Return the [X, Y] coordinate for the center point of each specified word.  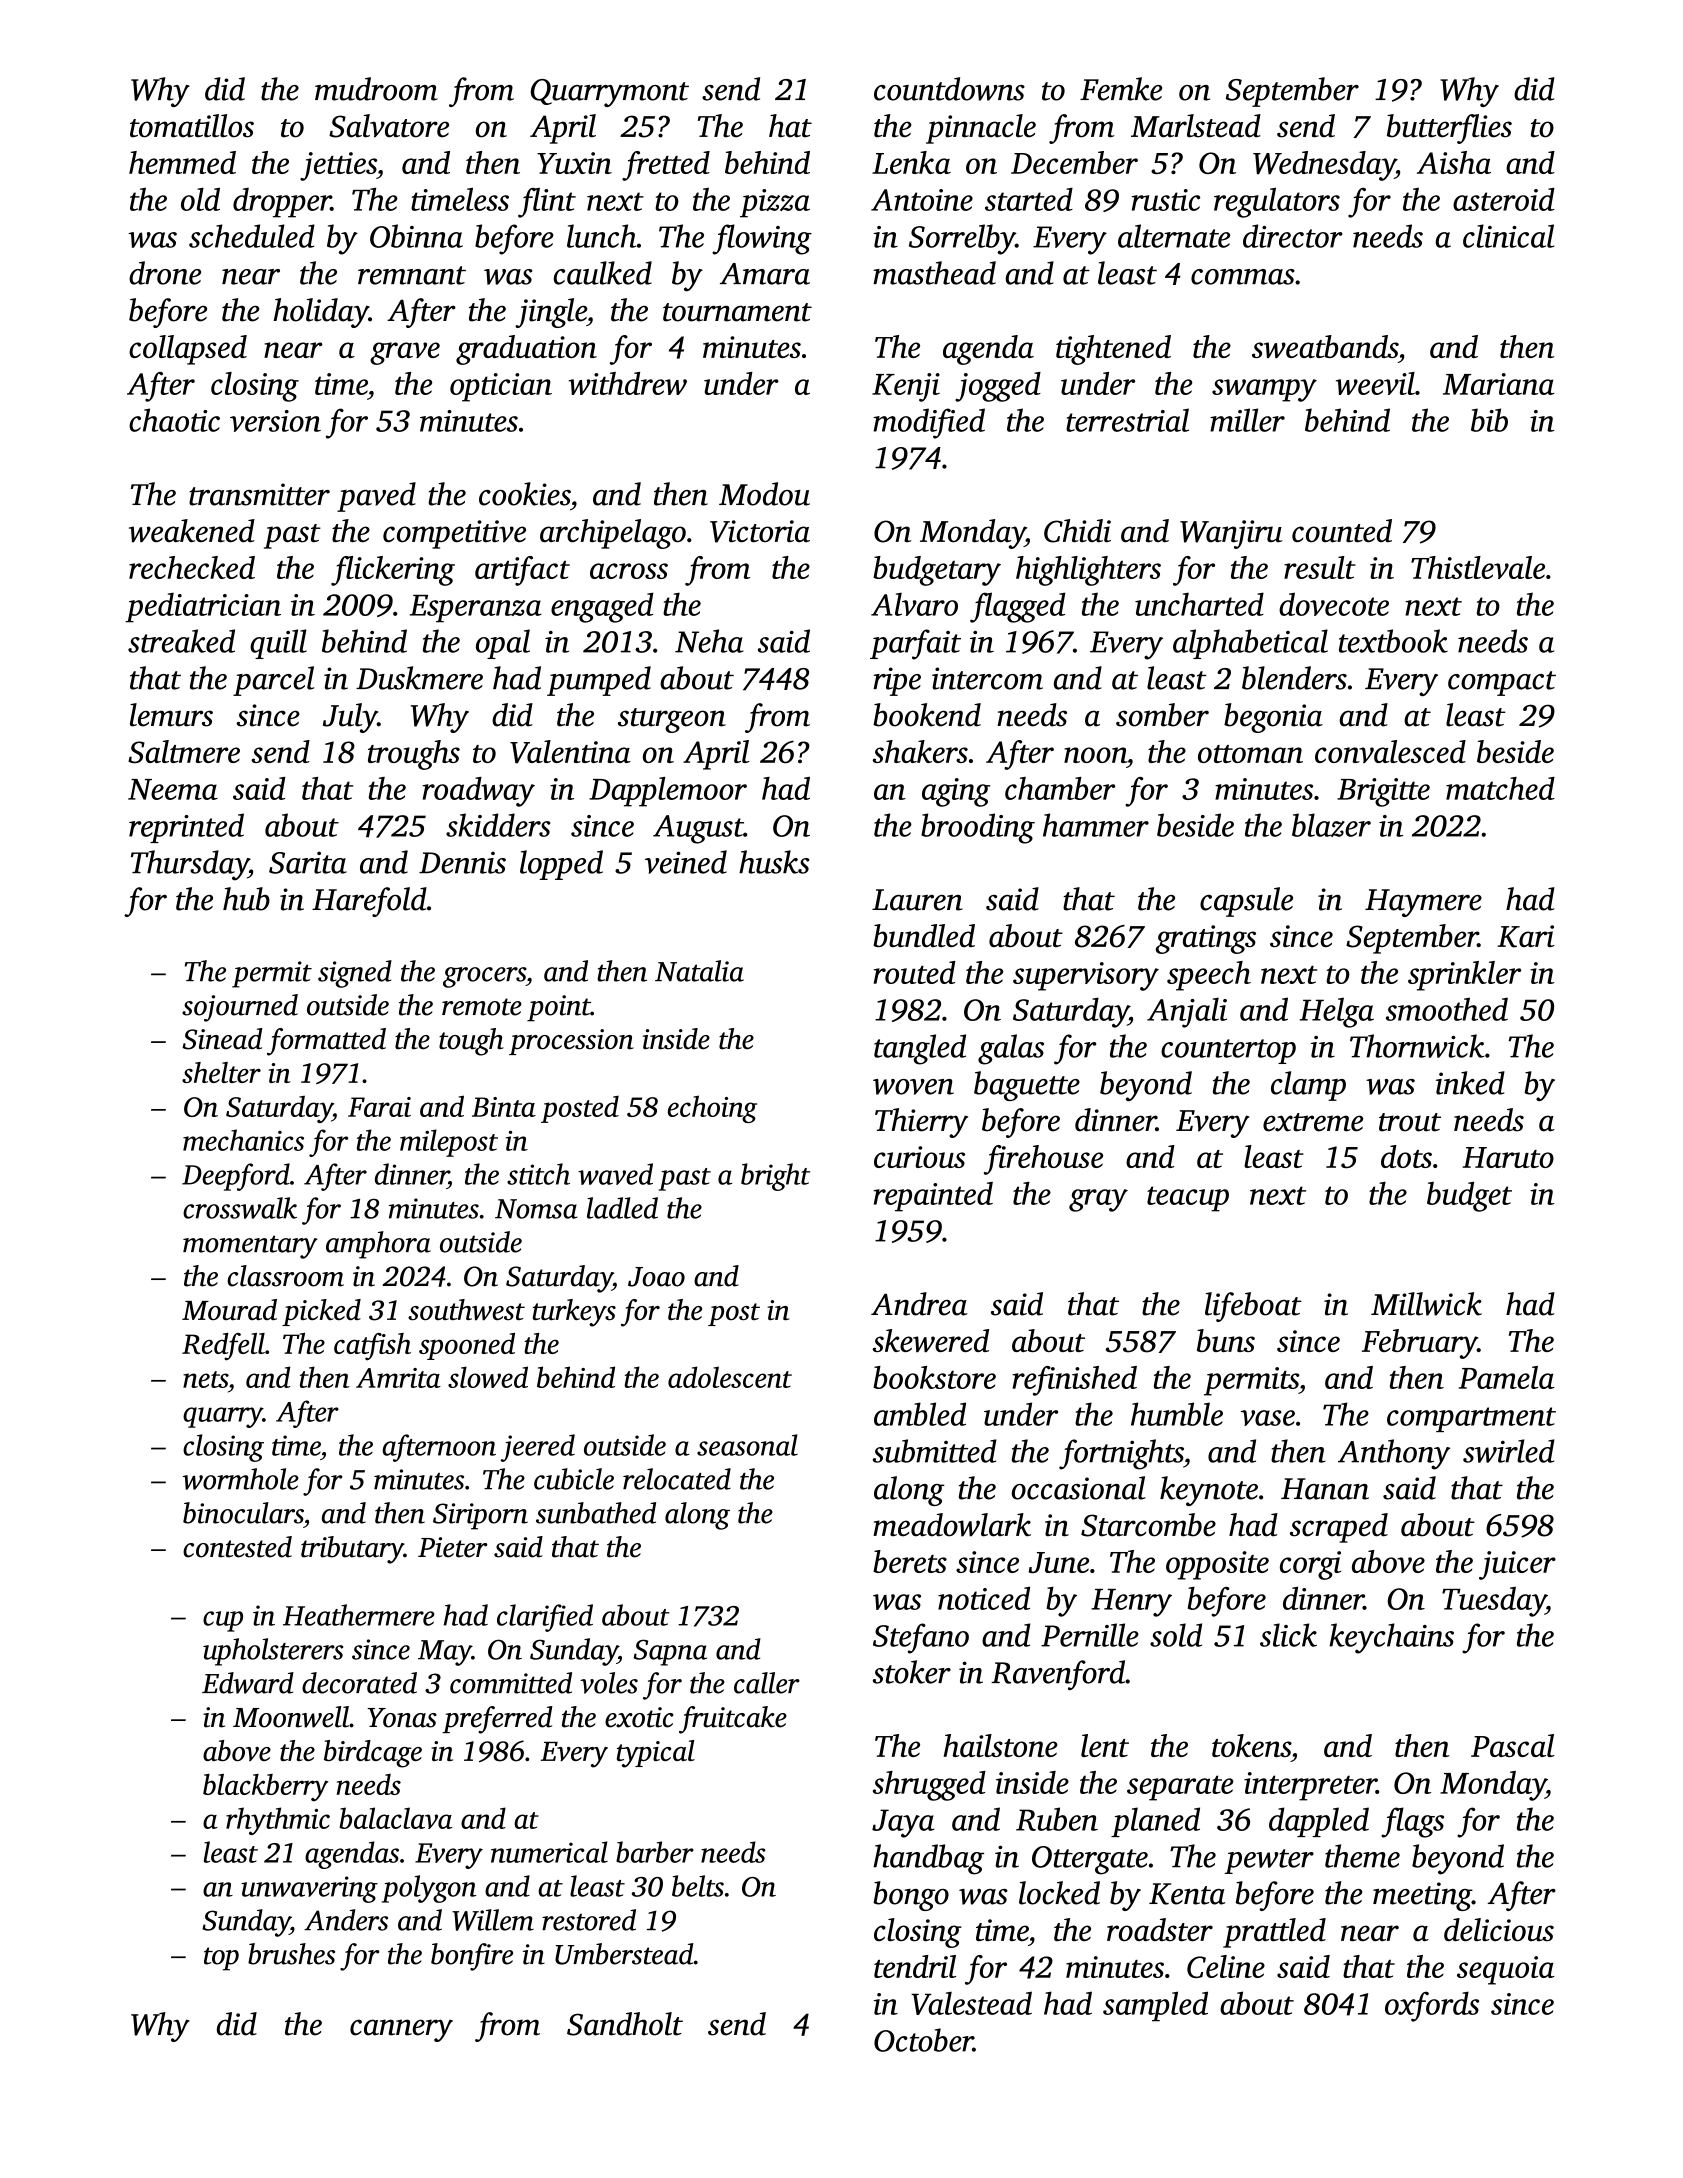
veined [686, 862]
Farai [379, 1107]
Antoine [922, 200]
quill [278, 644]
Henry [1131, 1603]
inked [1470, 1083]
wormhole [241, 1479]
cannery [401, 2030]
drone [165, 273]
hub [246, 899]
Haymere [1423, 903]
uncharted [1199, 604]
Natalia [699, 971]
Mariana [1498, 384]
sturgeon [672, 720]
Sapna [670, 1652]
